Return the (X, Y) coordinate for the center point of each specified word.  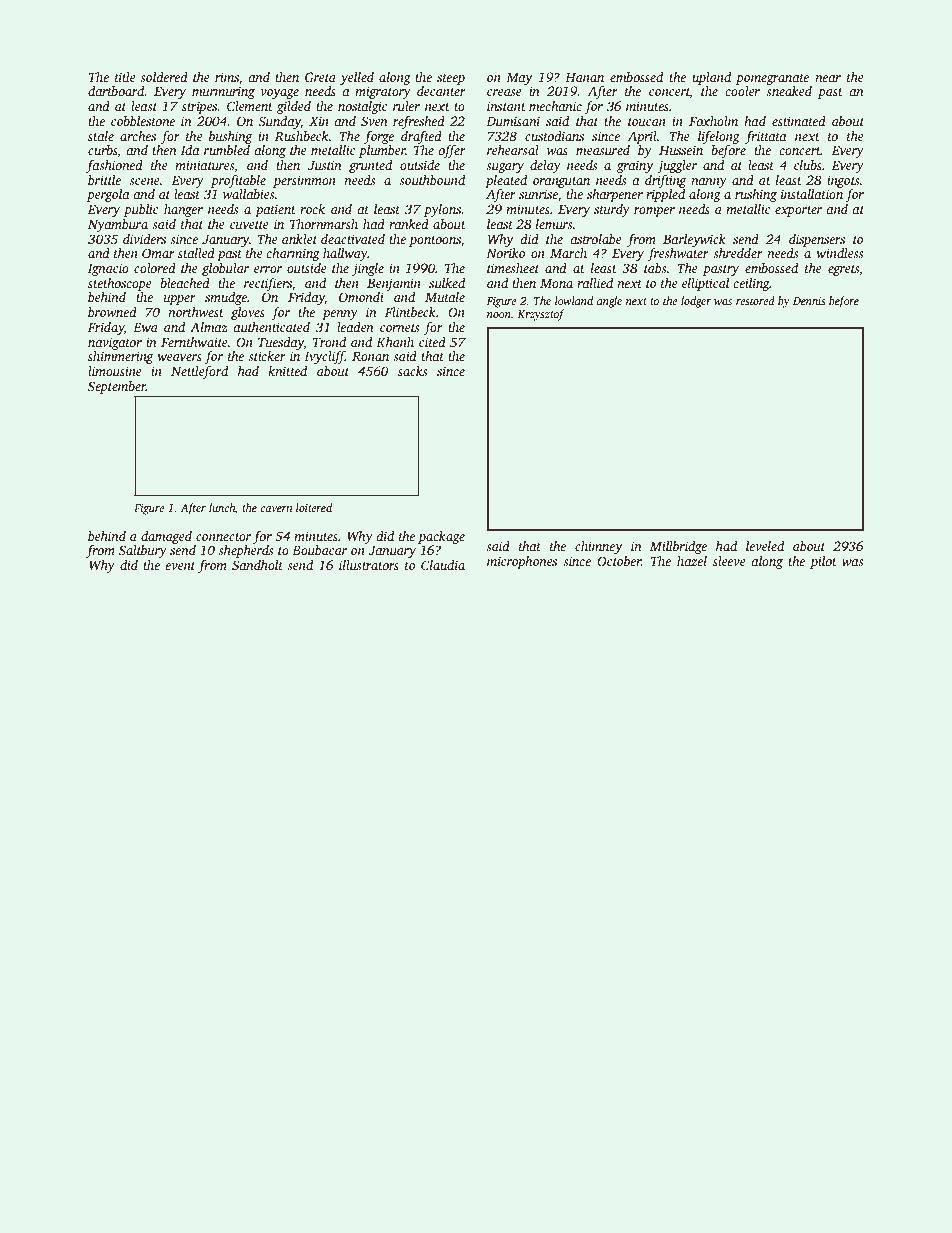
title (125, 77)
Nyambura (118, 225)
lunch (222, 507)
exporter (798, 211)
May (519, 79)
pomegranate (772, 79)
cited (432, 342)
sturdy (612, 210)
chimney (599, 547)
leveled (765, 546)
